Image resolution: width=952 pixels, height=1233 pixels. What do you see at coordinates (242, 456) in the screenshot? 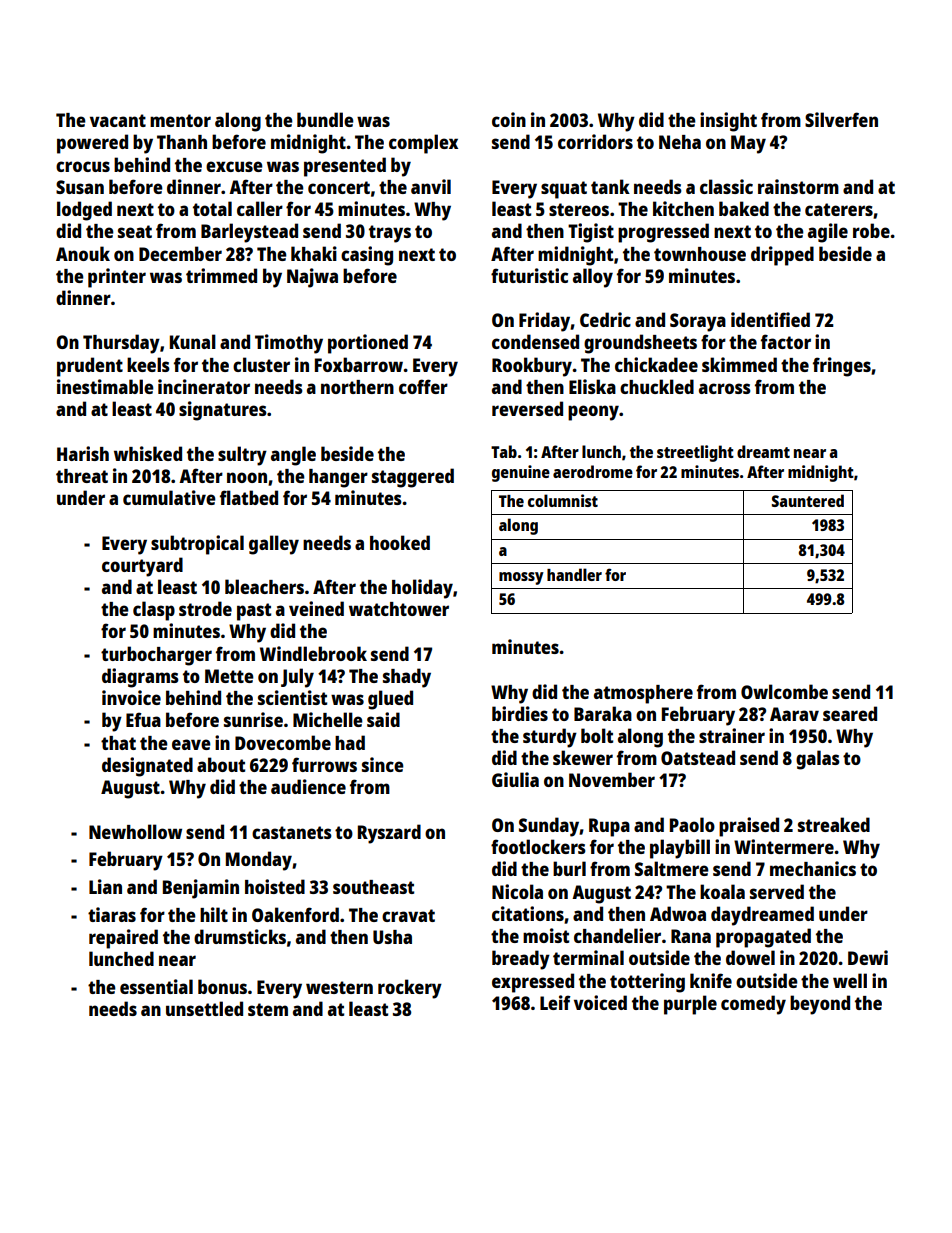
I see `sultry` at bounding box center [242, 456].
